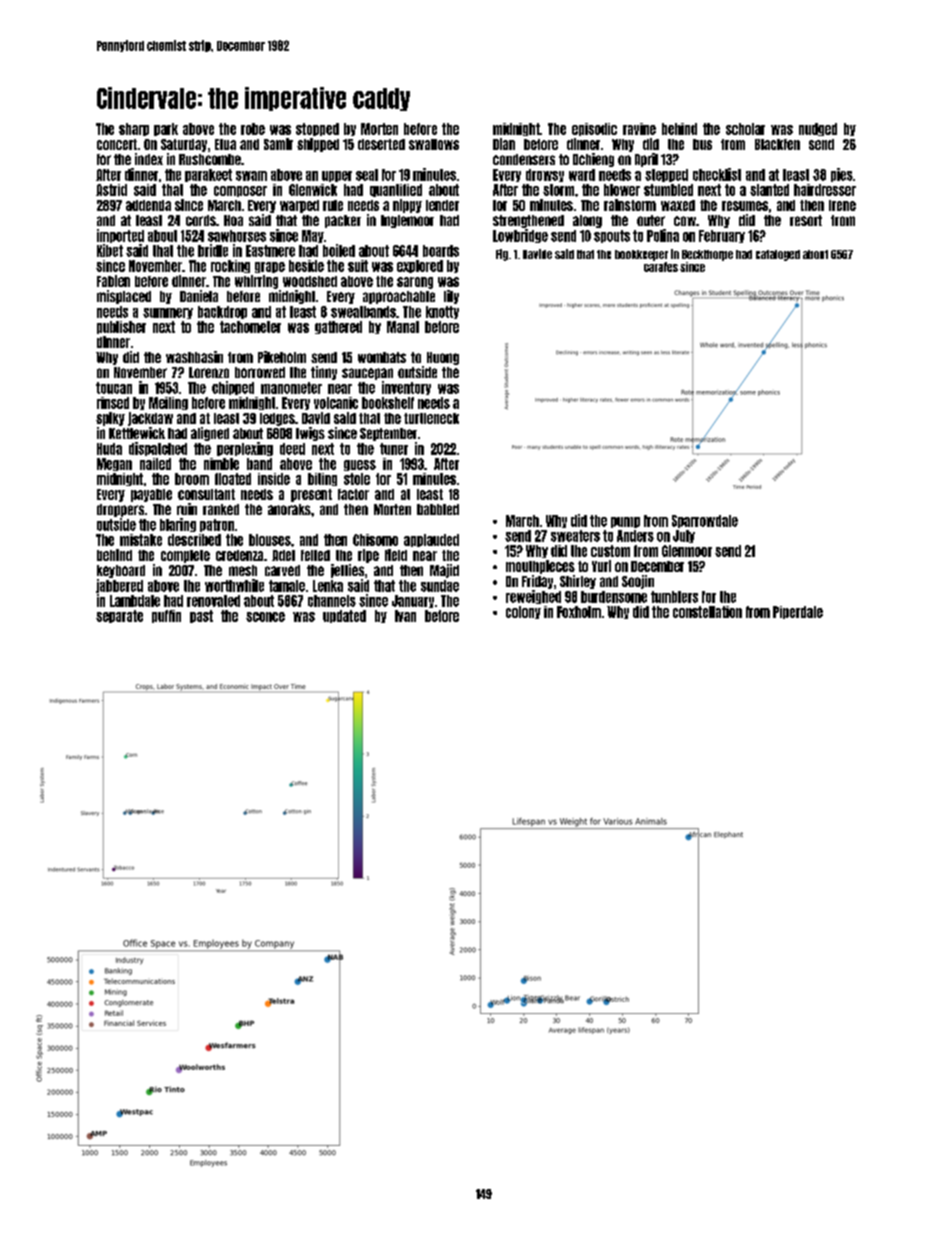 Image resolution: width=952 pixels, height=1233 pixels. What do you see at coordinates (818, 129) in the page?
I see `nudged` at bounding box center [818, 129].
